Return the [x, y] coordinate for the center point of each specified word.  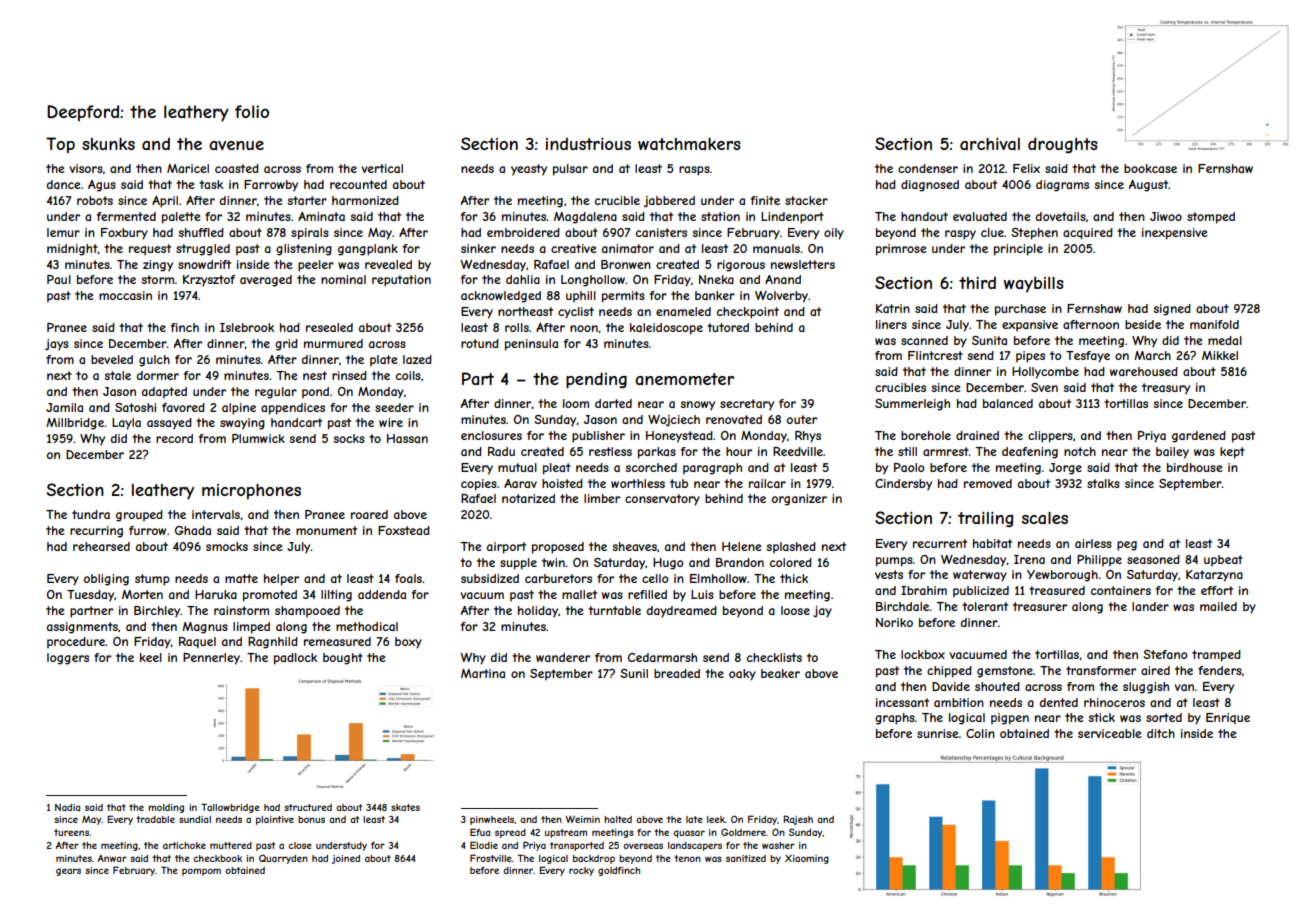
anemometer [684, 379]
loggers [68, 659]
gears [68, 872]
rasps [694, 171]
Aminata [321, 216]
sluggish [1146, 688]
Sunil [634, 673]
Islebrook [247, 327]
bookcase [1150, 168]
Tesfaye [1088, 357]
